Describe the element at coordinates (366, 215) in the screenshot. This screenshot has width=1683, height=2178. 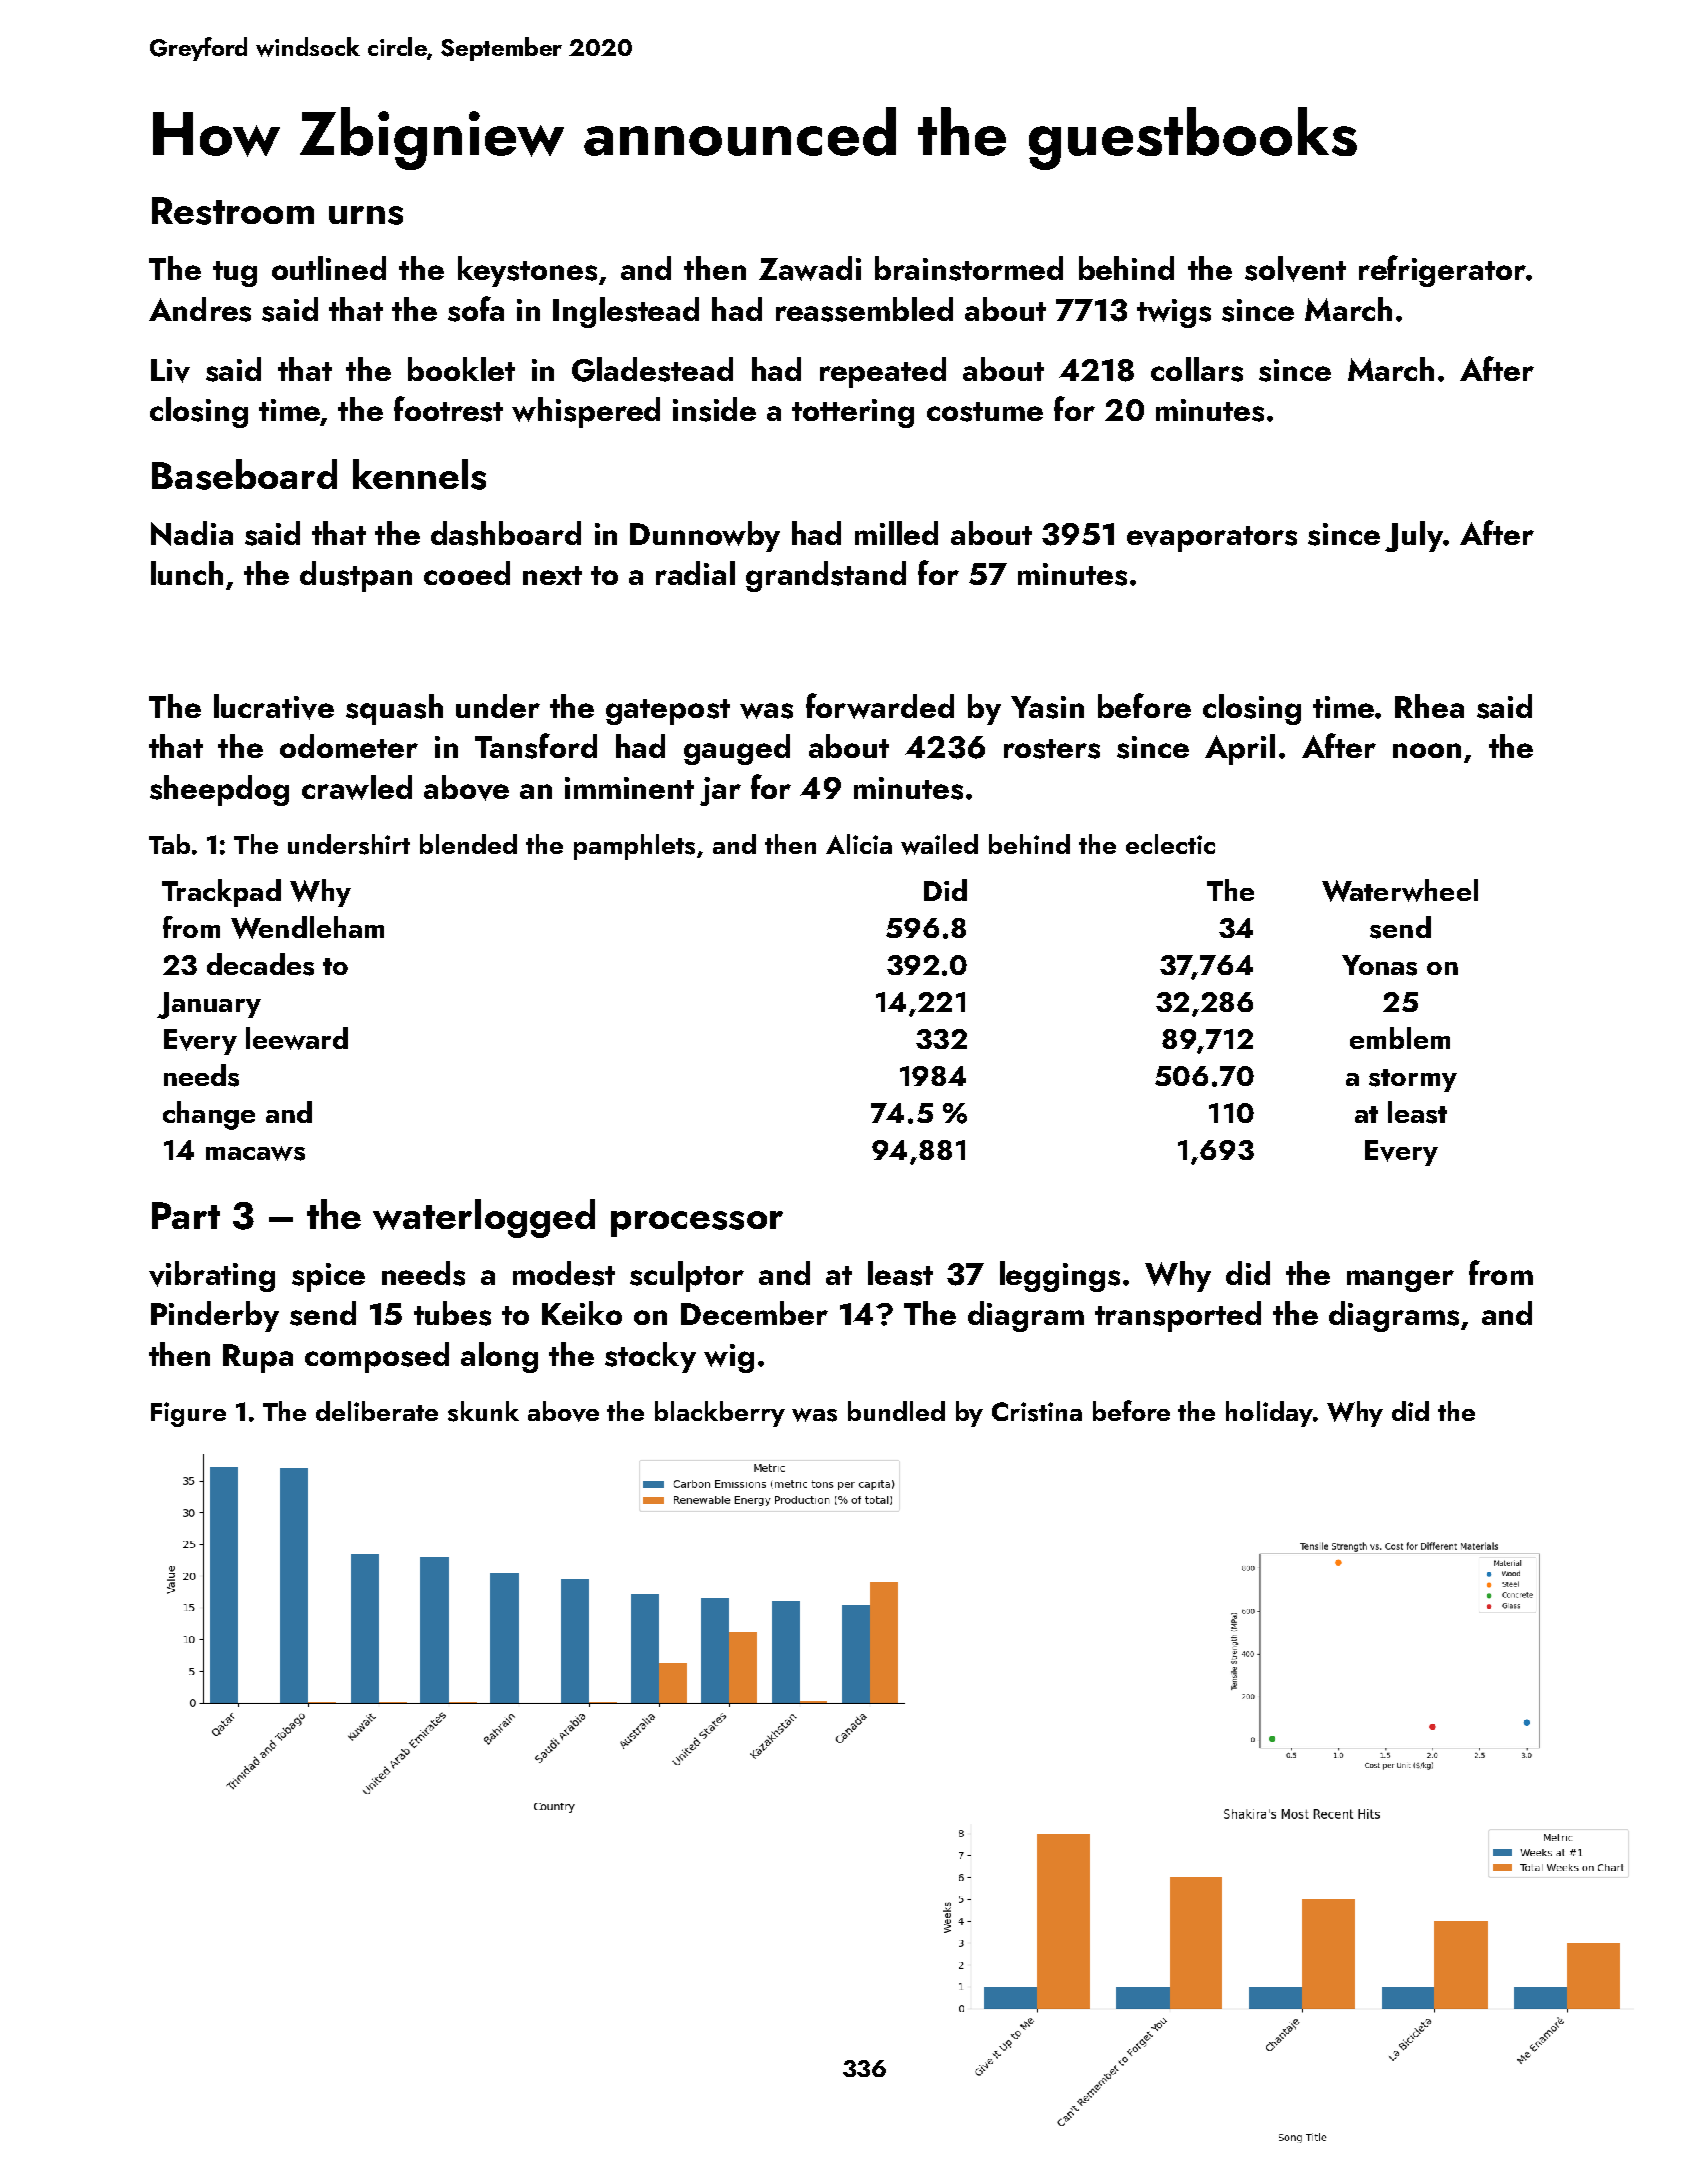
I see `urns` at that location.
